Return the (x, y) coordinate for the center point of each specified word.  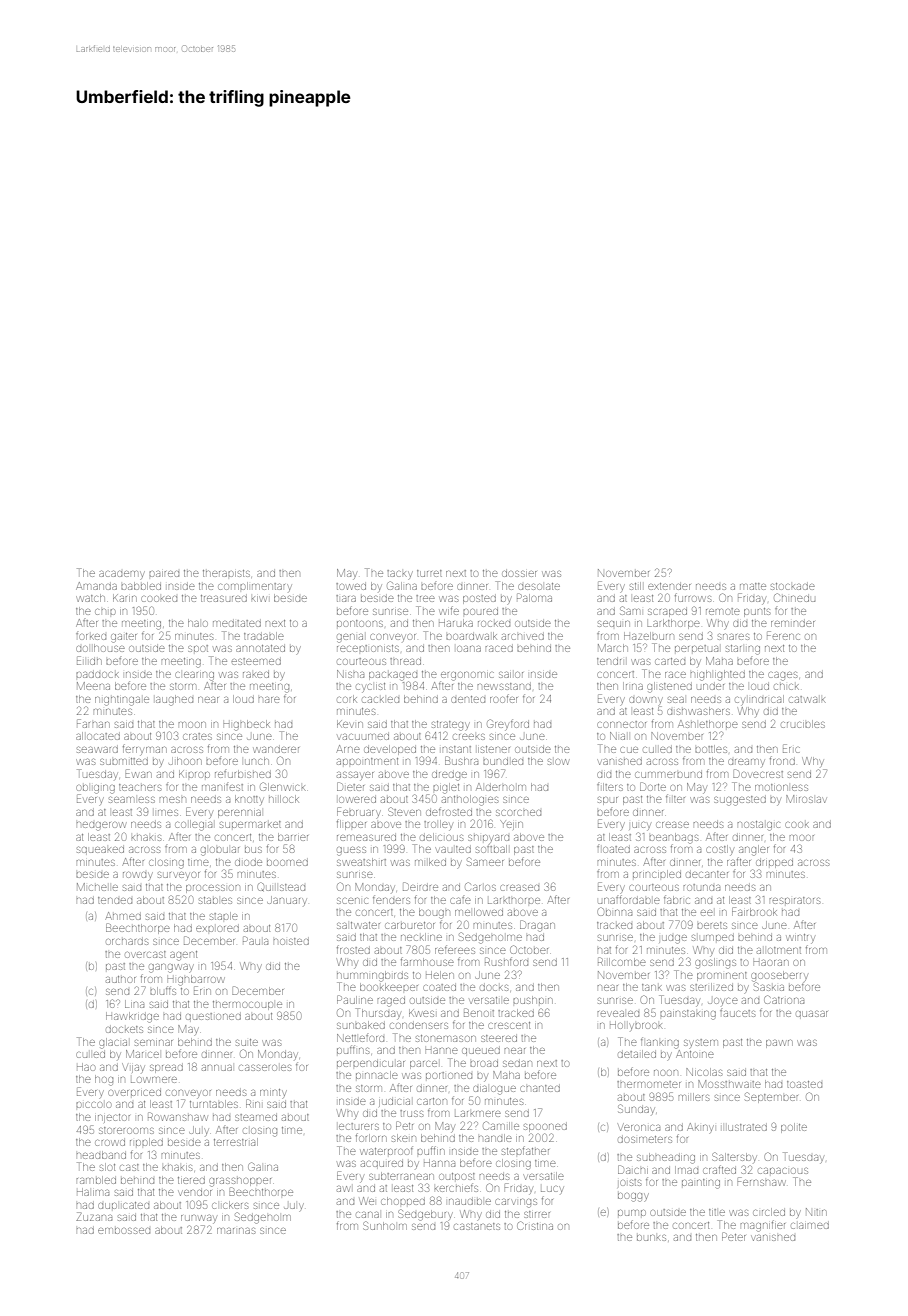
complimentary (255, 586)
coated (439, 987)
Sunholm (385, 1225)
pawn (779, 1044)
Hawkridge (132, 1017)
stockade (793, 586)
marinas (236, 1231)
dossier (519, 574)
